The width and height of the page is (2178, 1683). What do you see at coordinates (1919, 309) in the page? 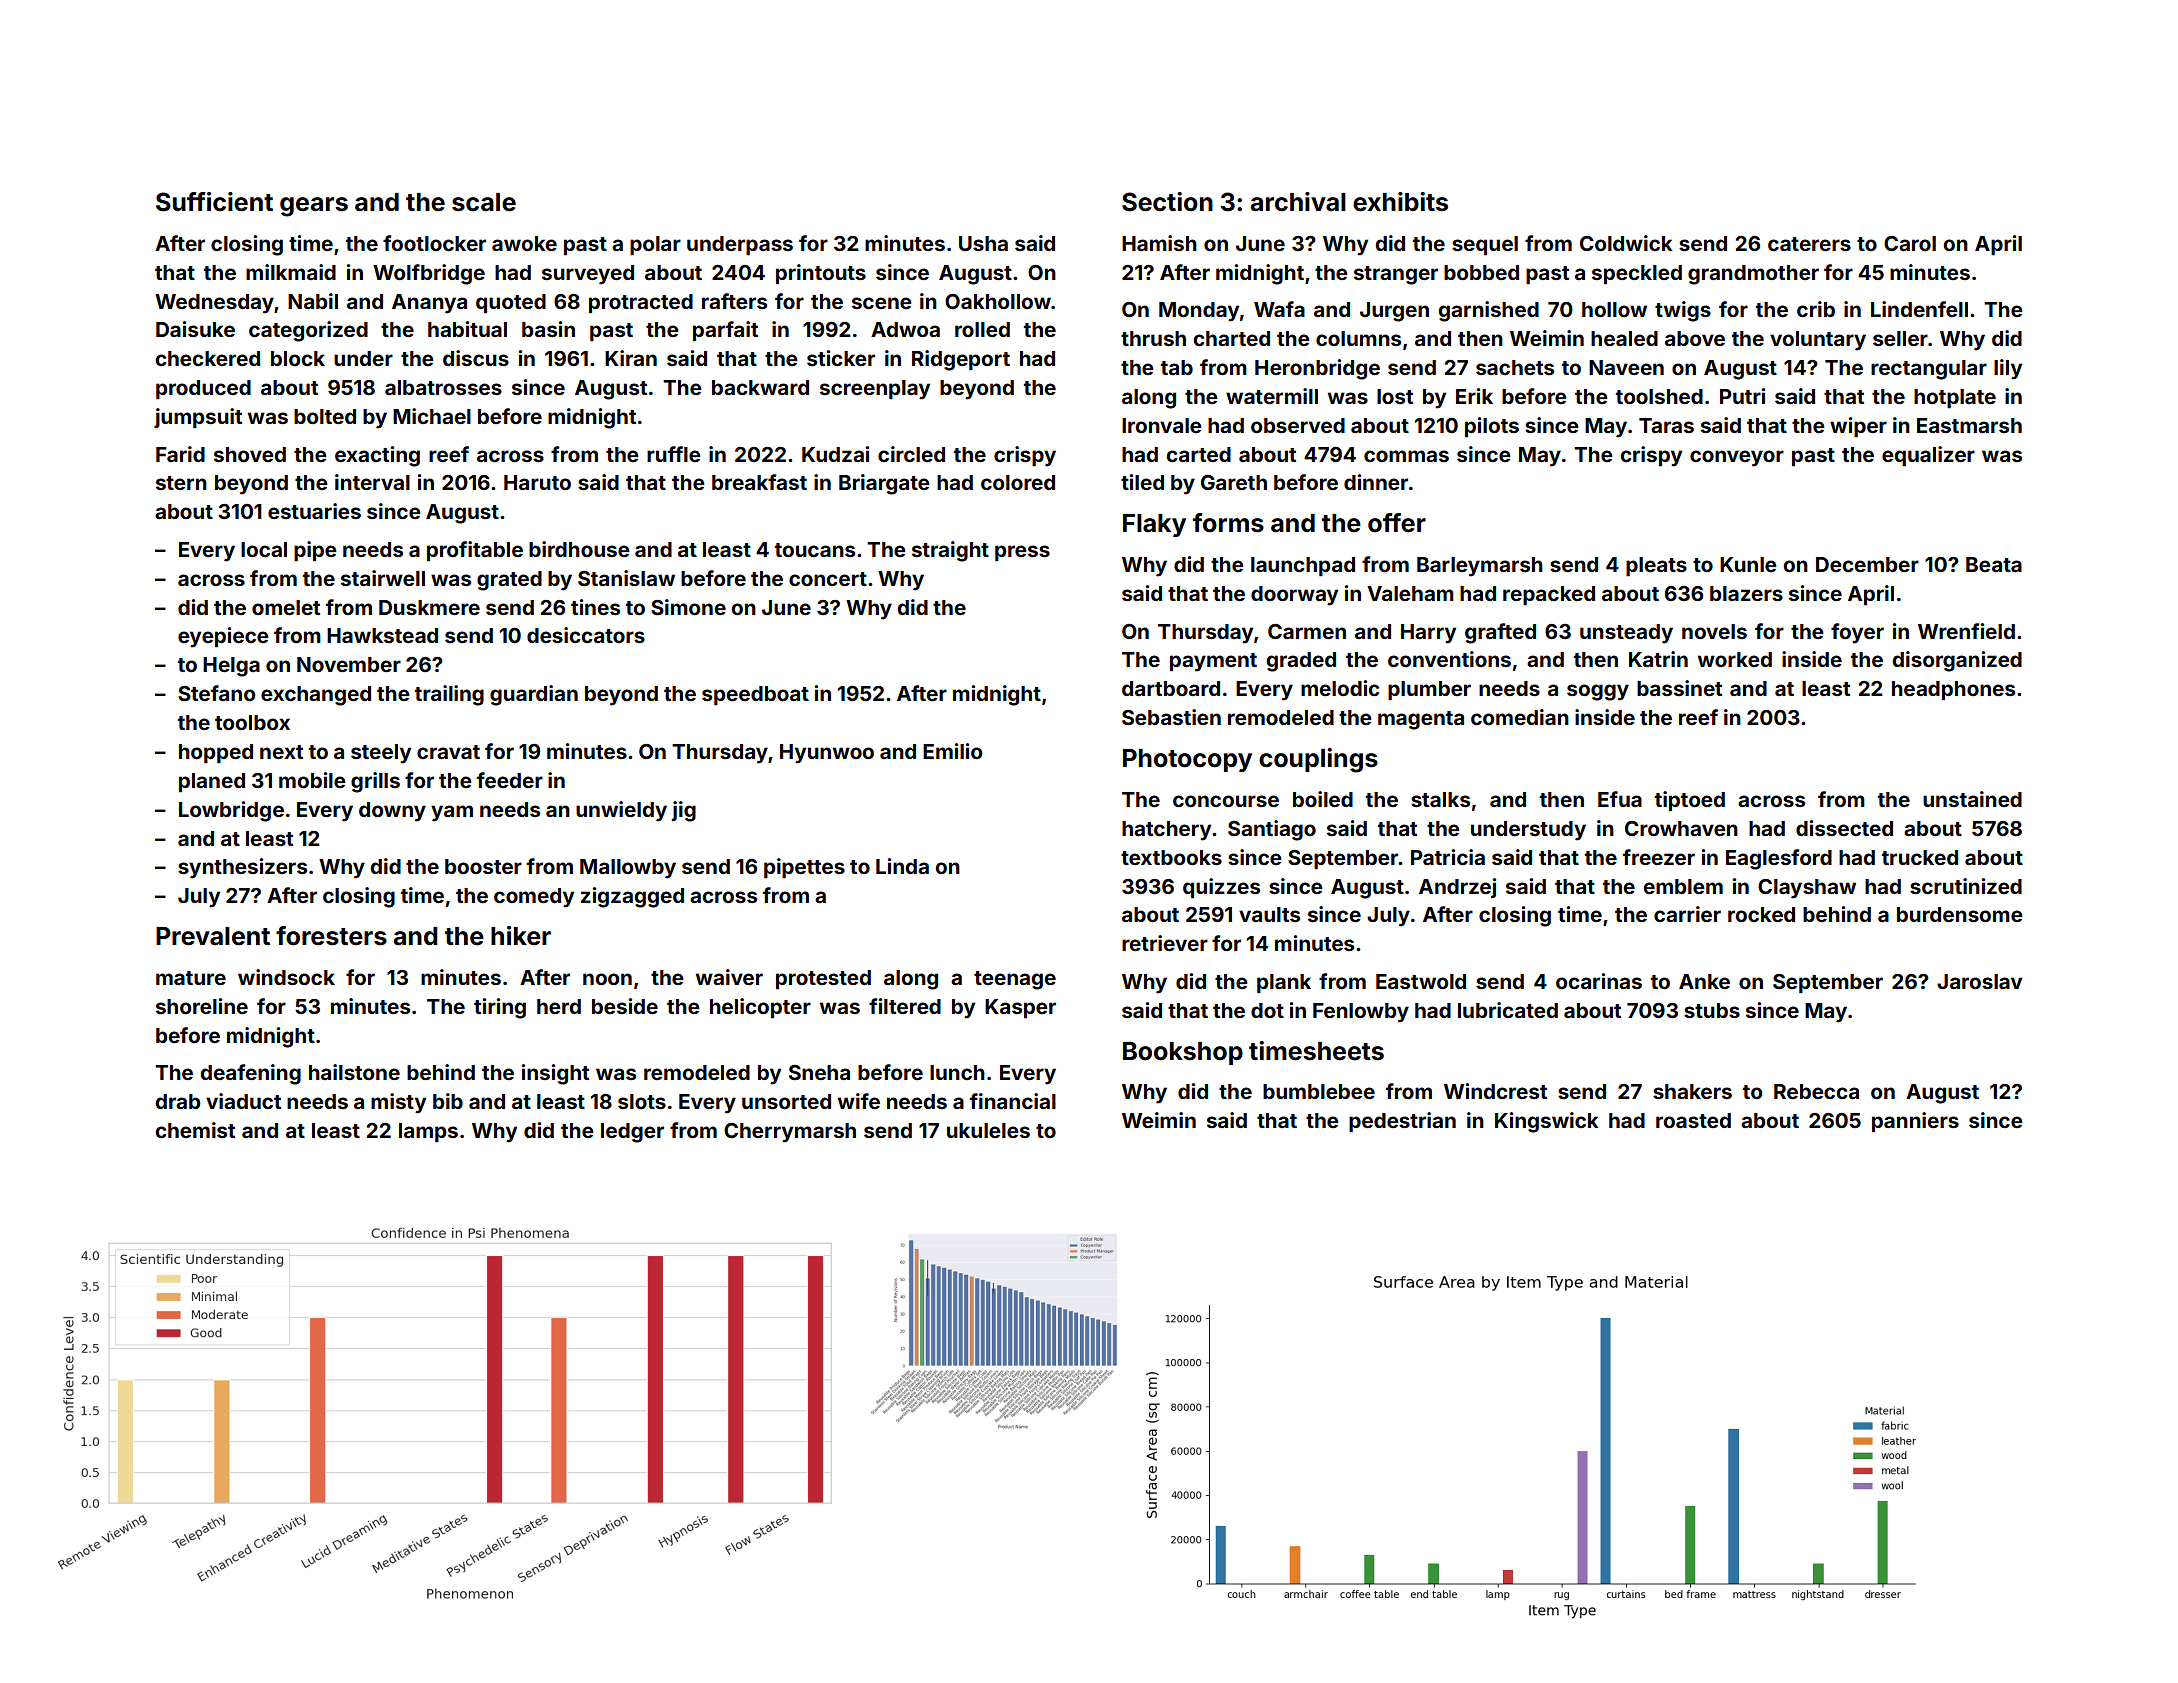
I see `Lindenfell` at bounding box center [1919, 309].
